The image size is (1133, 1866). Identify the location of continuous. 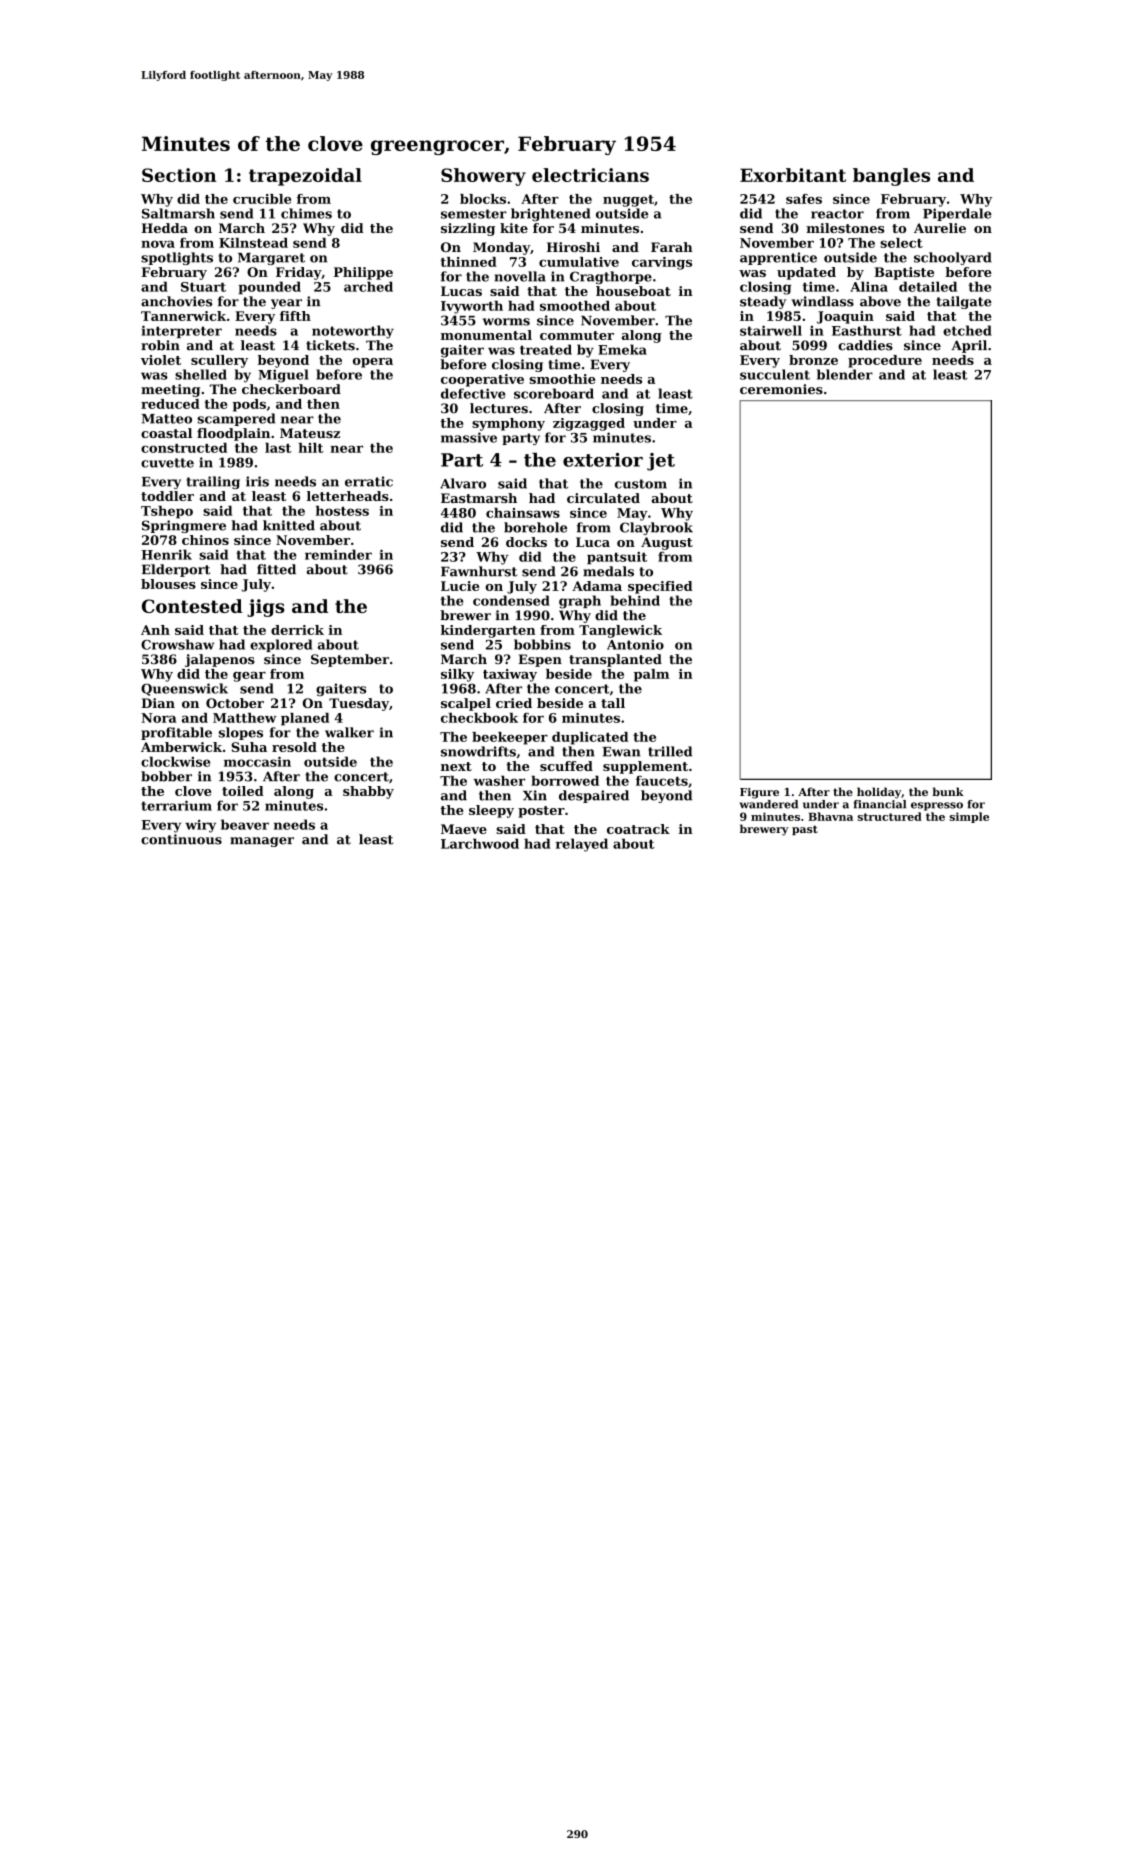
(181, 839).
